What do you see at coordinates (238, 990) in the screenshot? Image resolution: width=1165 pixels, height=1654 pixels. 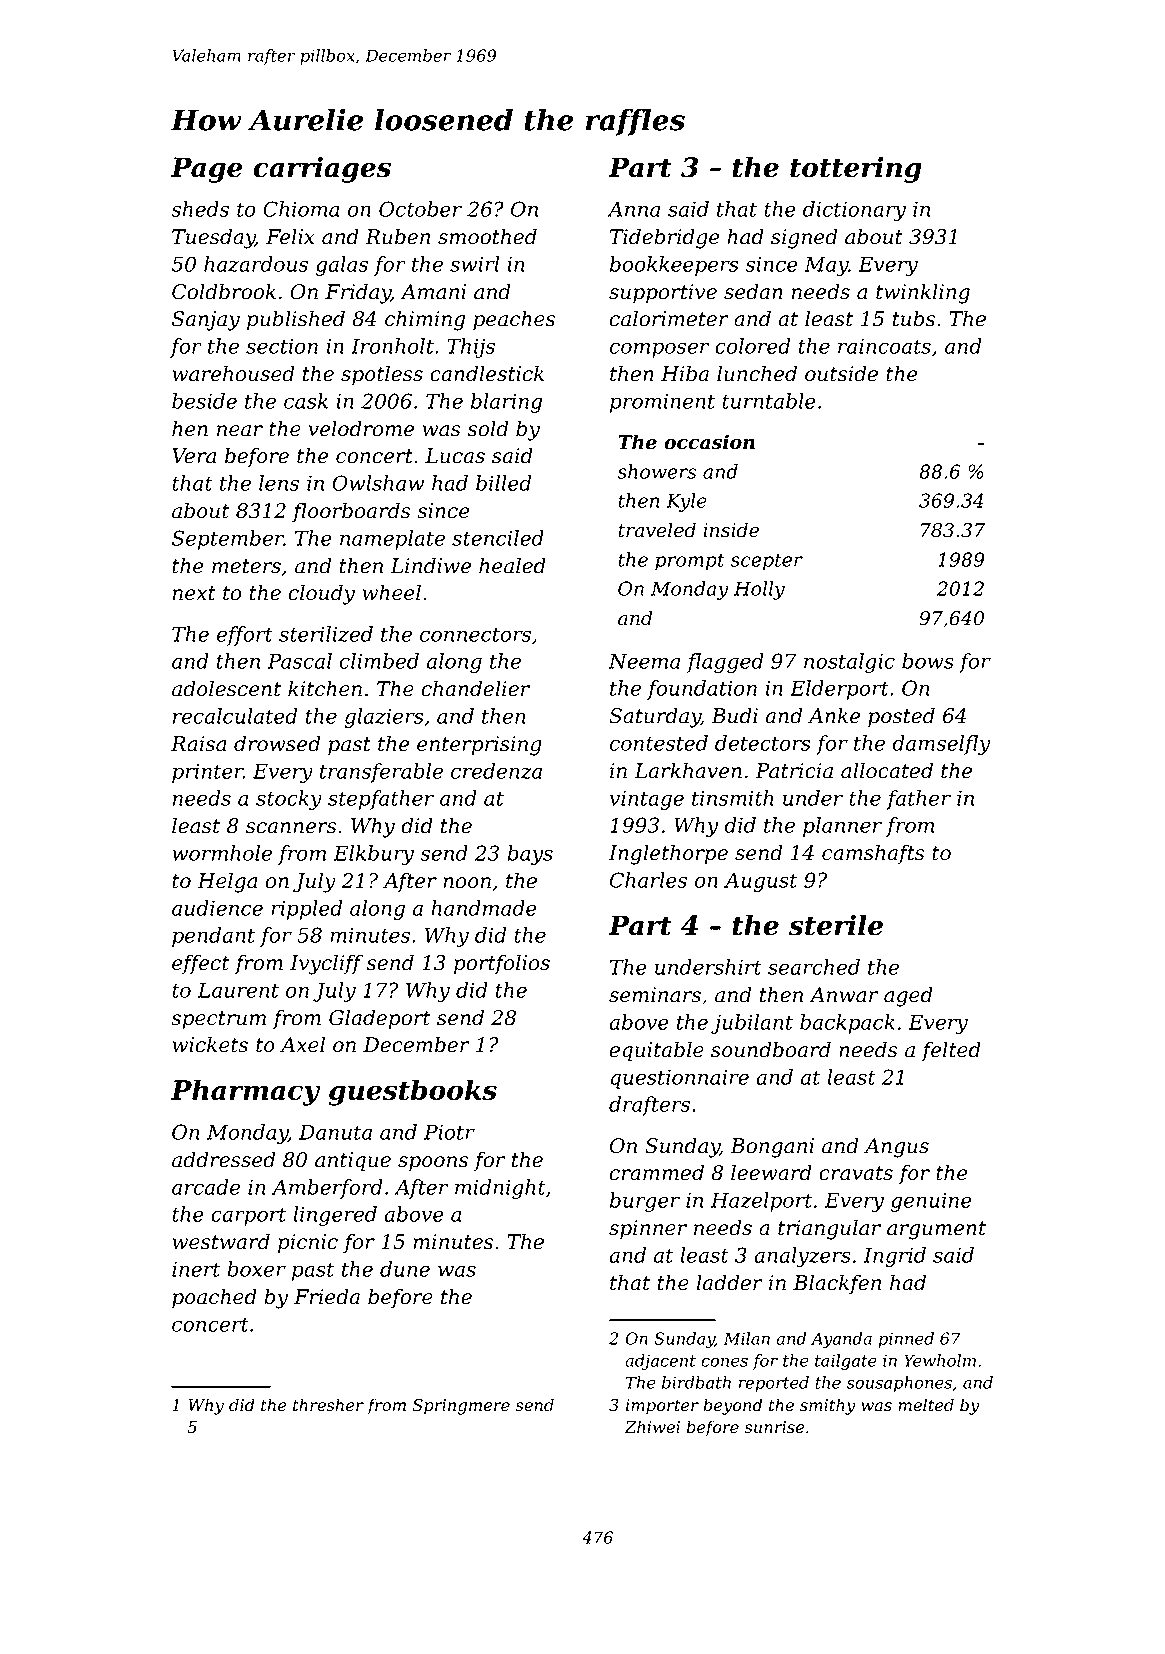 I see `Laurent` at bounding box center [238, 990].
